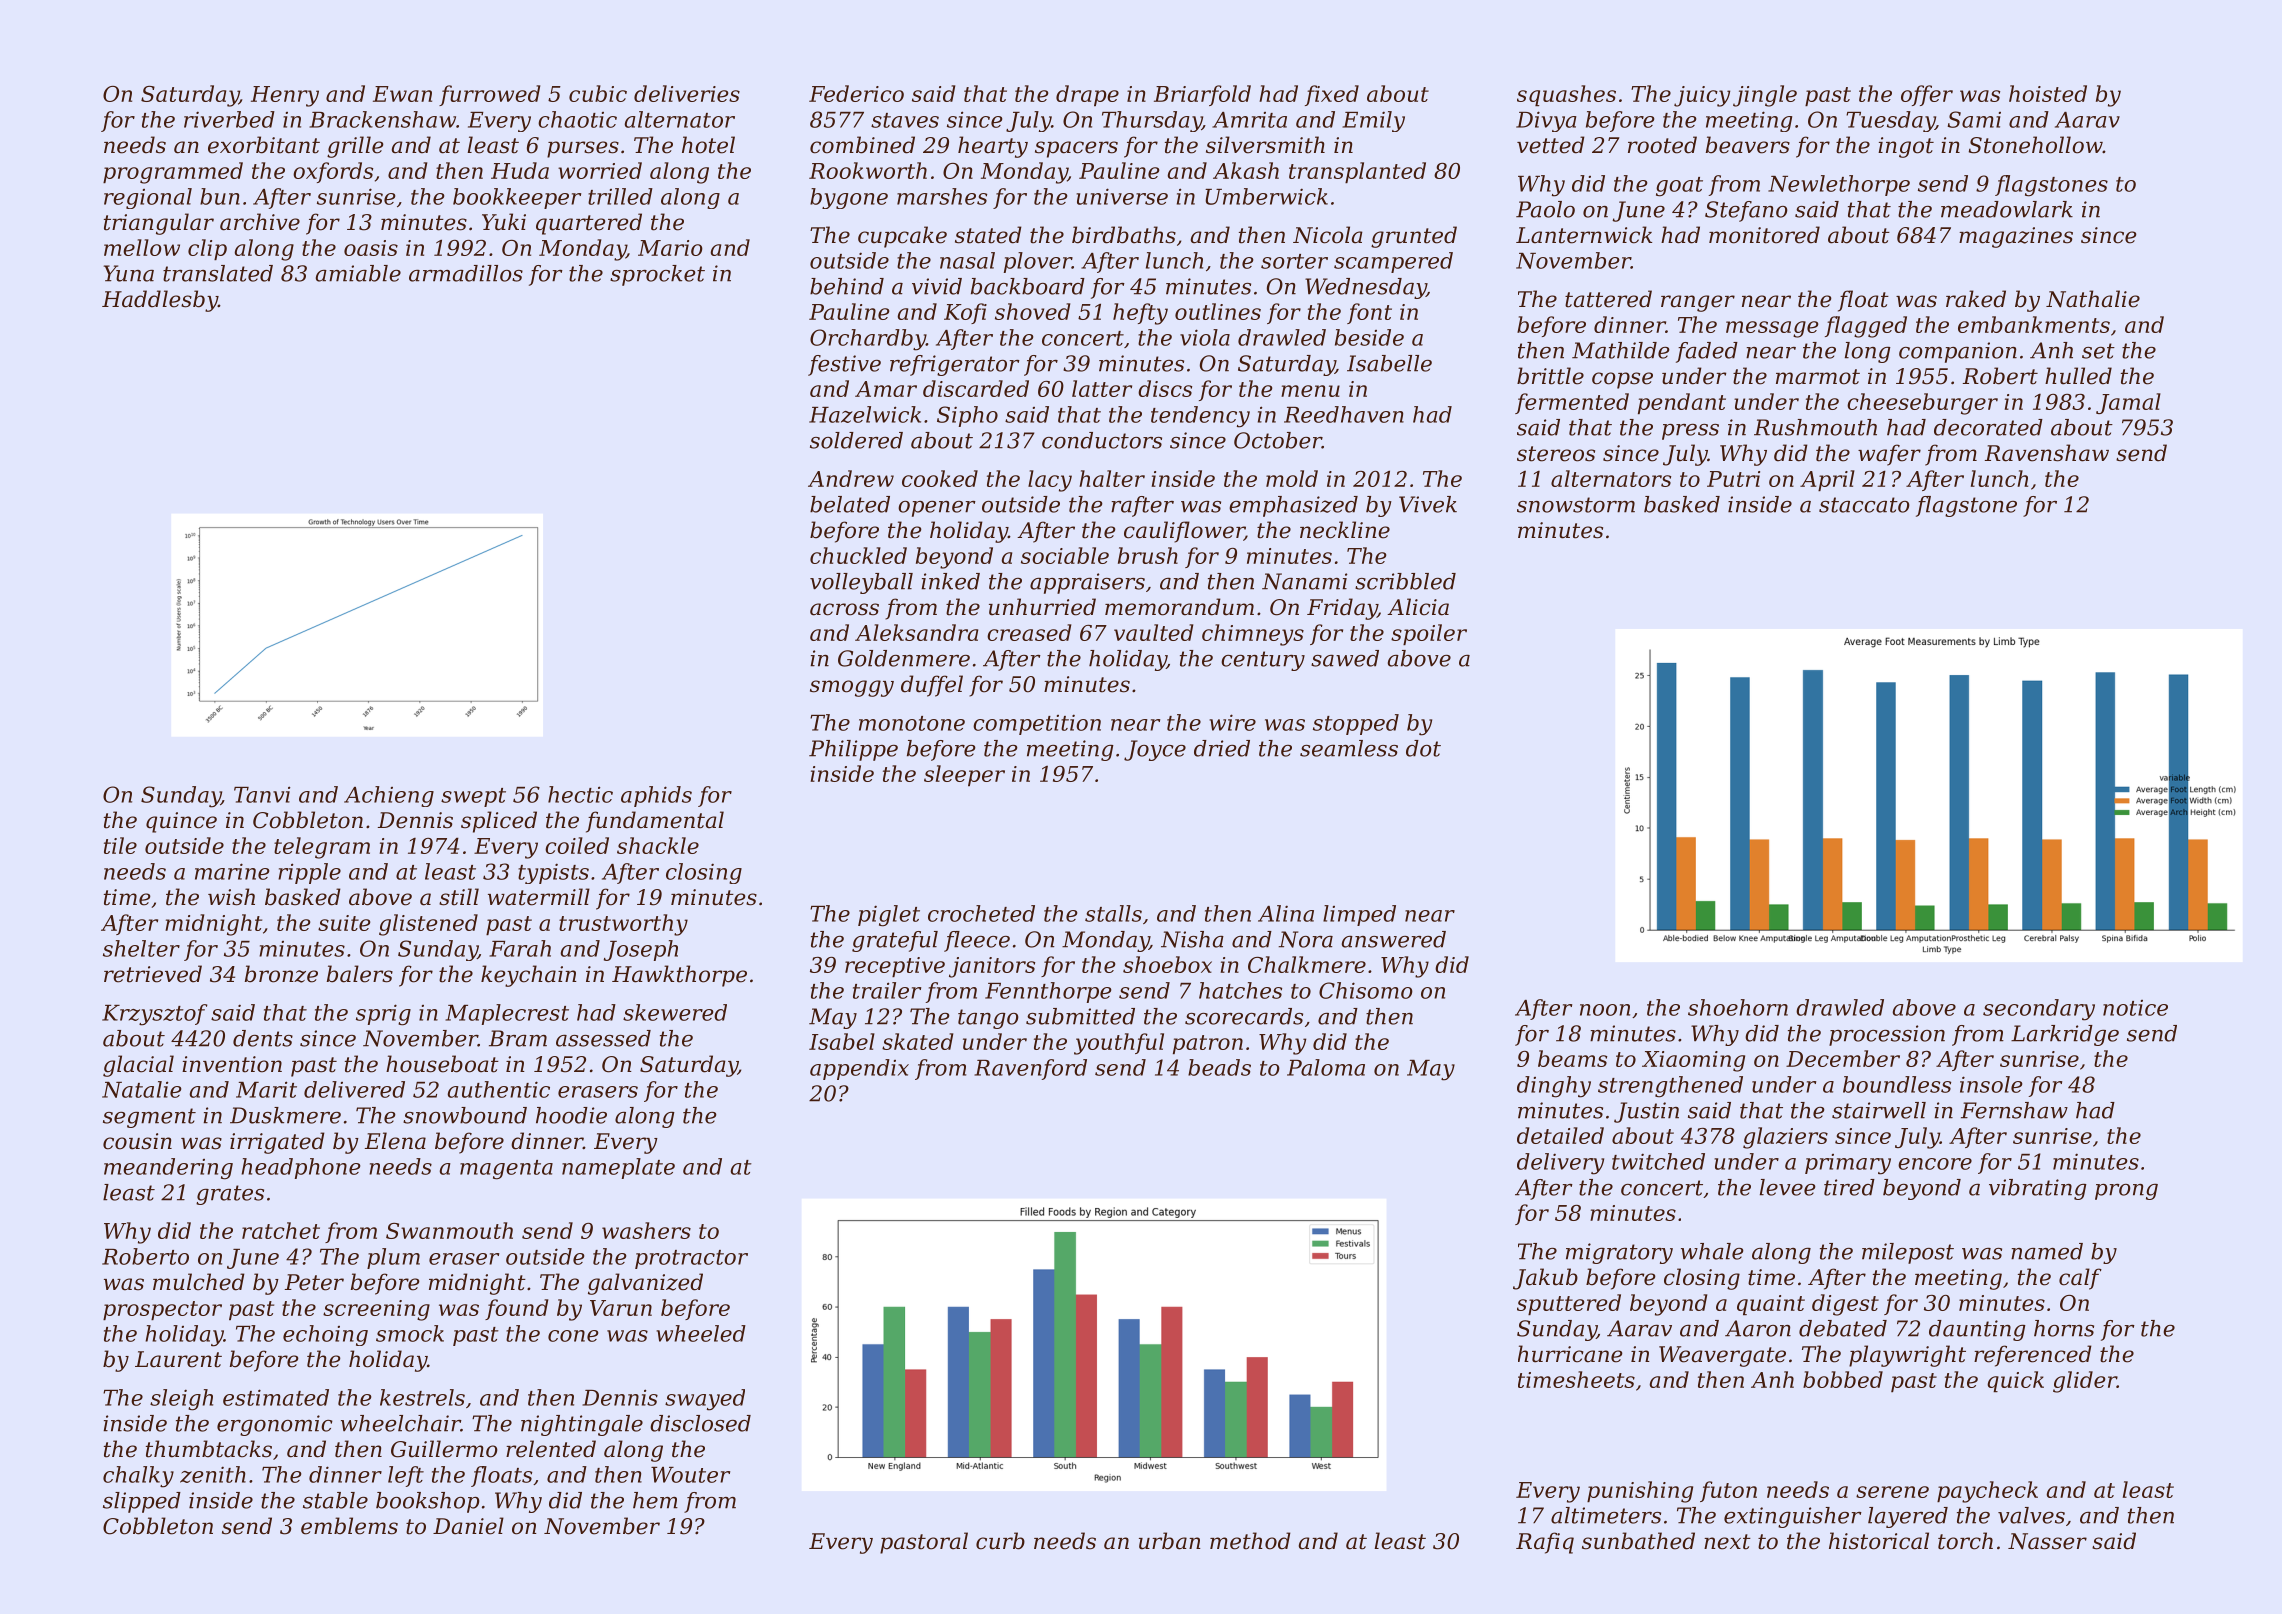 This image has width=2282, height=1614. I want to click on Xiaoming, so click(1693, 1061).
